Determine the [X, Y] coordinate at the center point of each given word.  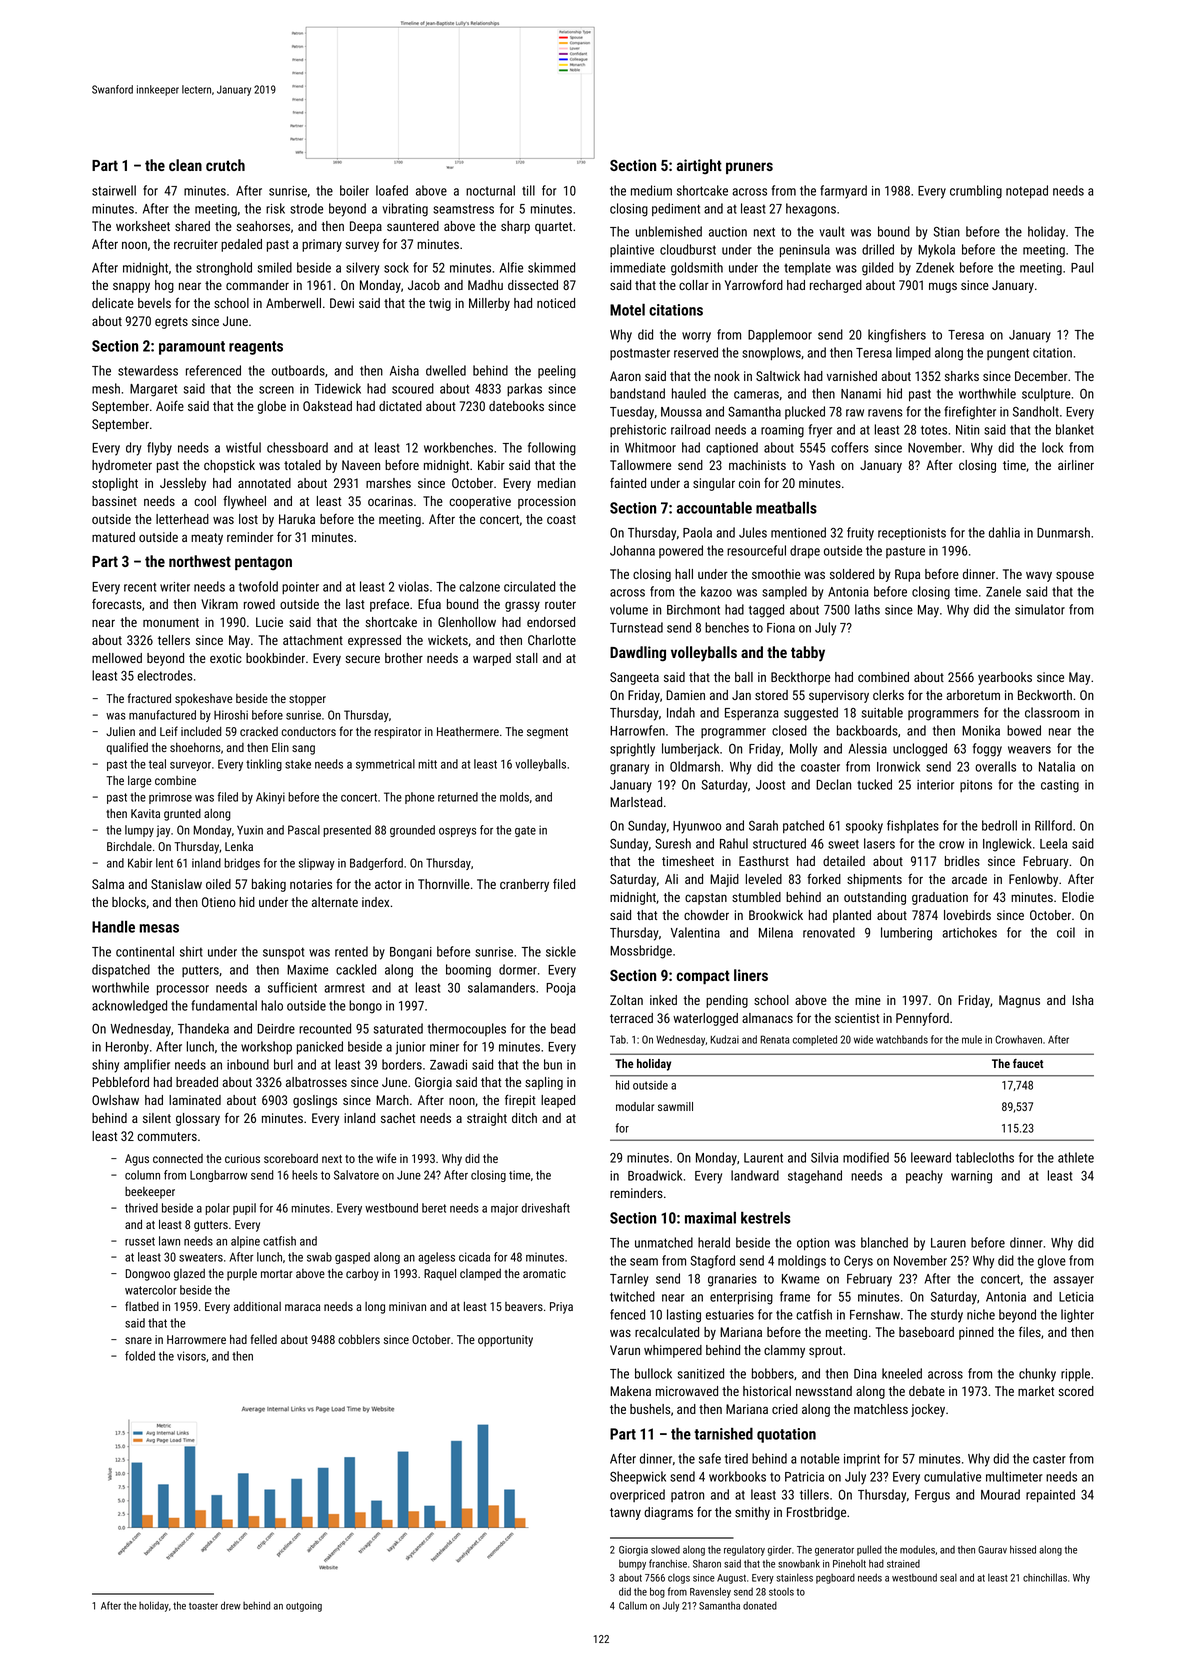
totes [934, 430]
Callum [633, 1605]
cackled [356, 969]
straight [487, 1119]
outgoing [304, 1607]
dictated [400, 406]
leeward [931, 1157]
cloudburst [688, 249]
